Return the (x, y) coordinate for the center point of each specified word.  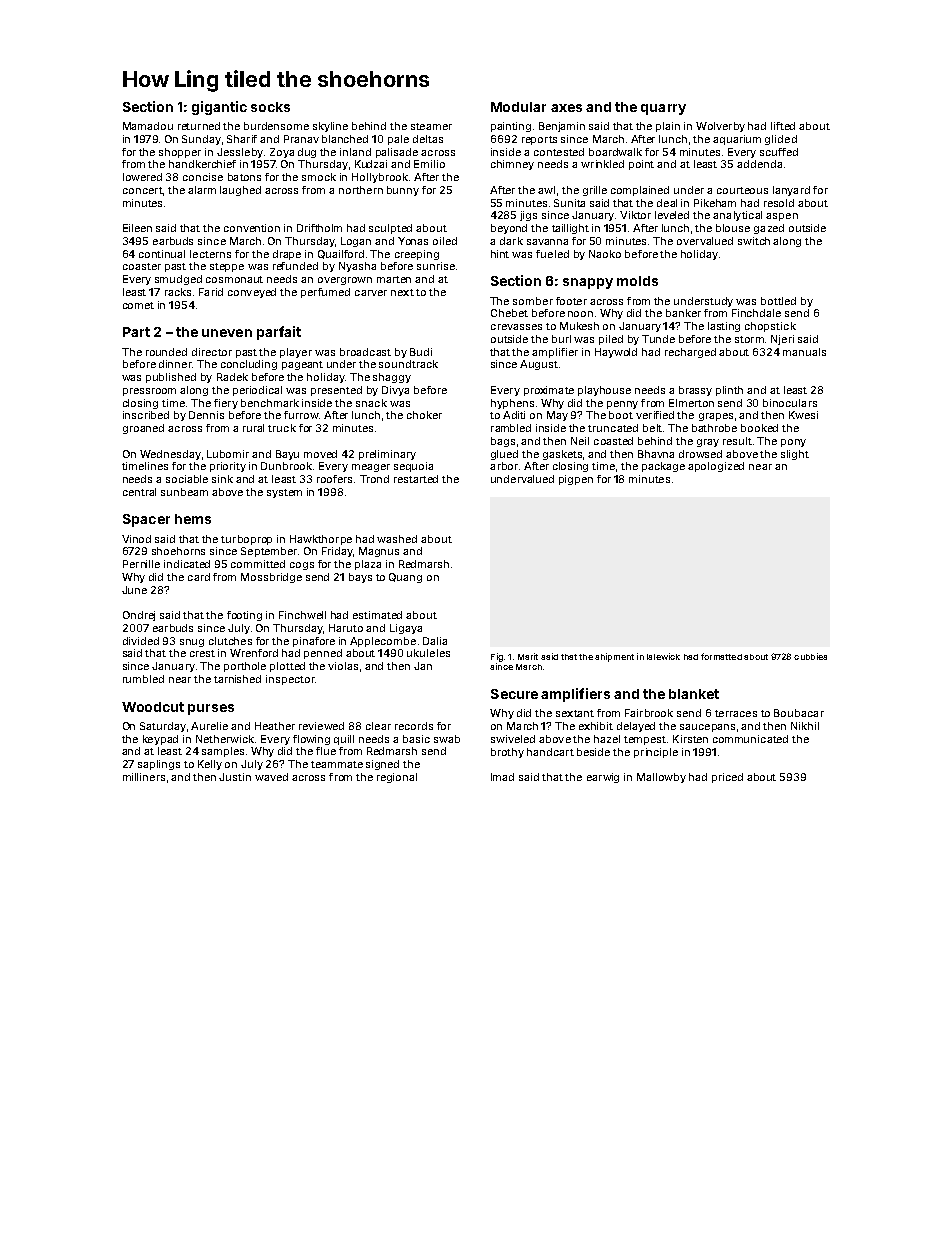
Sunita (569, 203)
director (212, 352)
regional (397, 778)
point (641, 165)
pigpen (576, 480)
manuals (804, 352)
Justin (235, 777)
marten (394, 279)
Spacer (146, 520)
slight (795, 455)
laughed (240, 191)
